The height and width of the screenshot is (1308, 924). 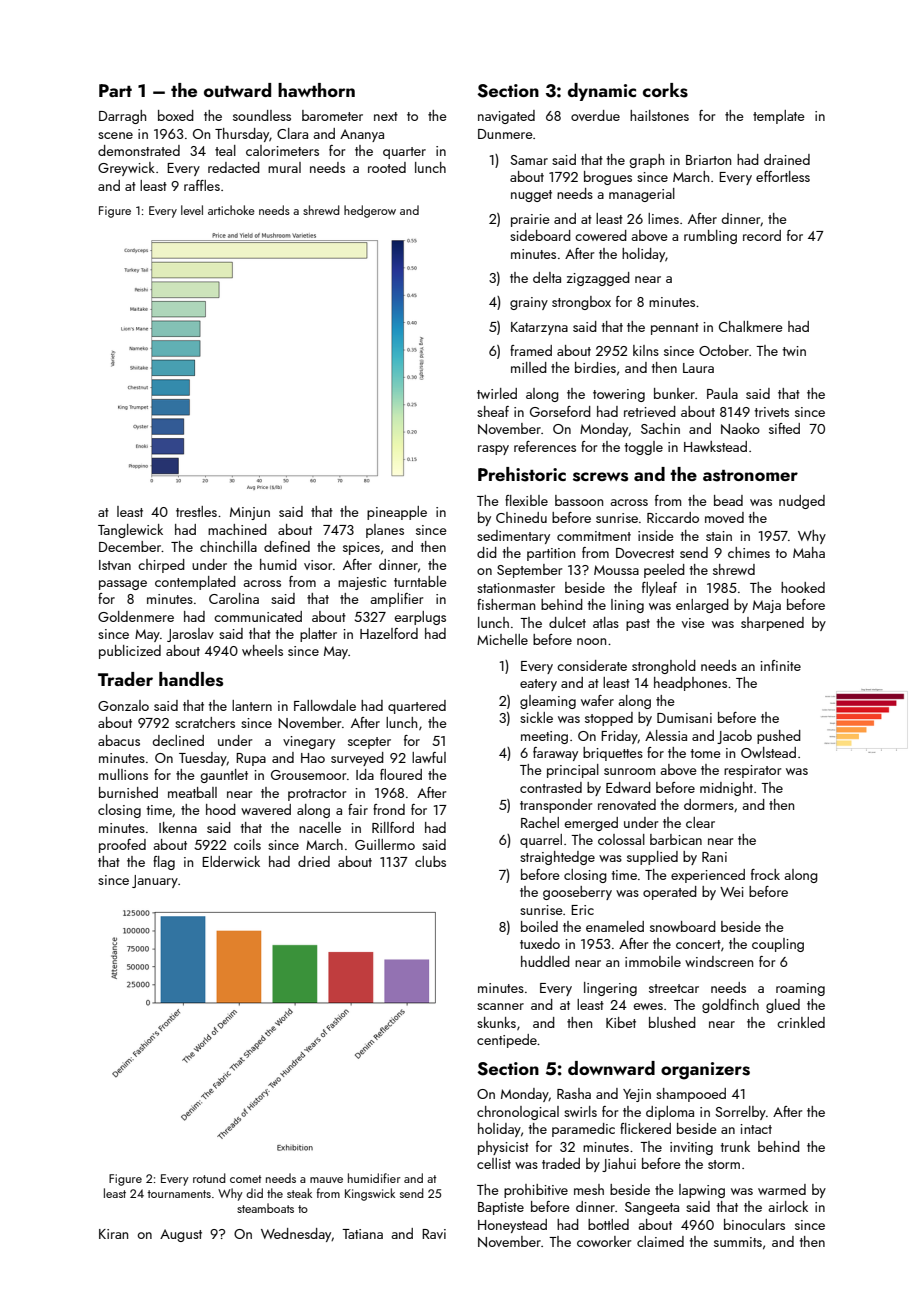 I want to click on inside, so click(x=656, y=535).
